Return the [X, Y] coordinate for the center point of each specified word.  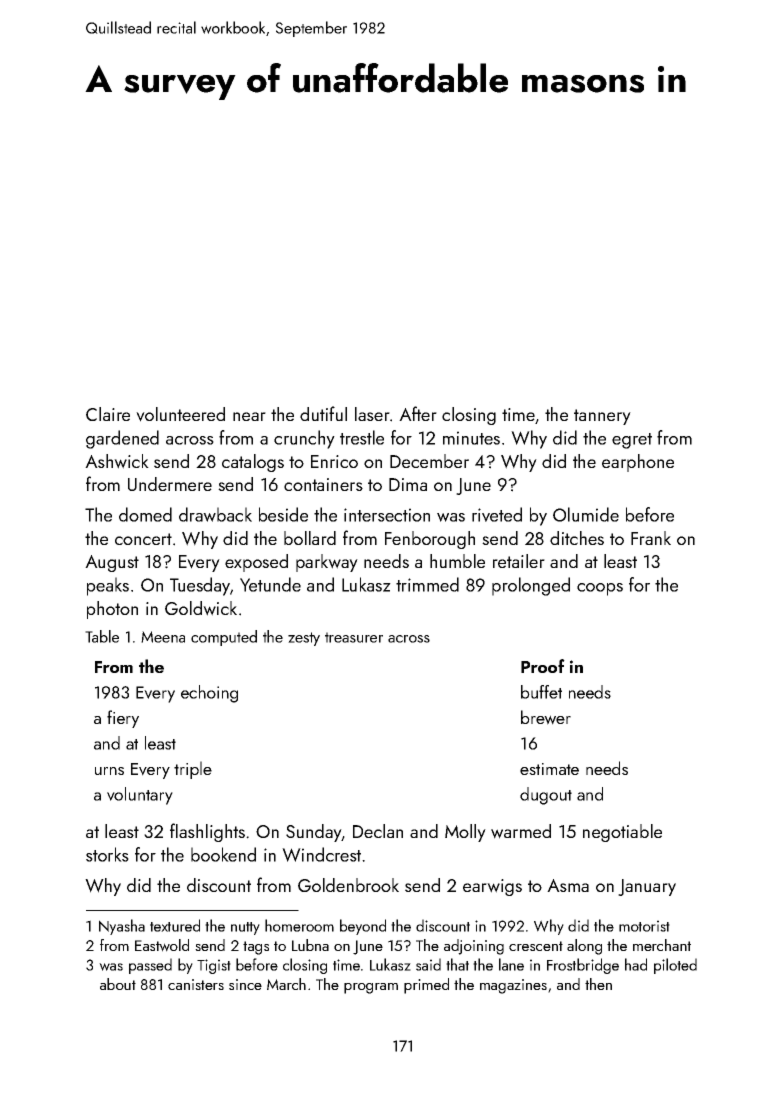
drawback [215, 514]
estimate [549, 769]
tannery [602, 417]
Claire [108, 414]
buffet [541, 692]
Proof [543, 666]
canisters [196, 984]
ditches [577, 538]
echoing [209, 694]
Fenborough [430, 540]
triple [193, 770]
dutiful [323, 413]
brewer [546, 717]
